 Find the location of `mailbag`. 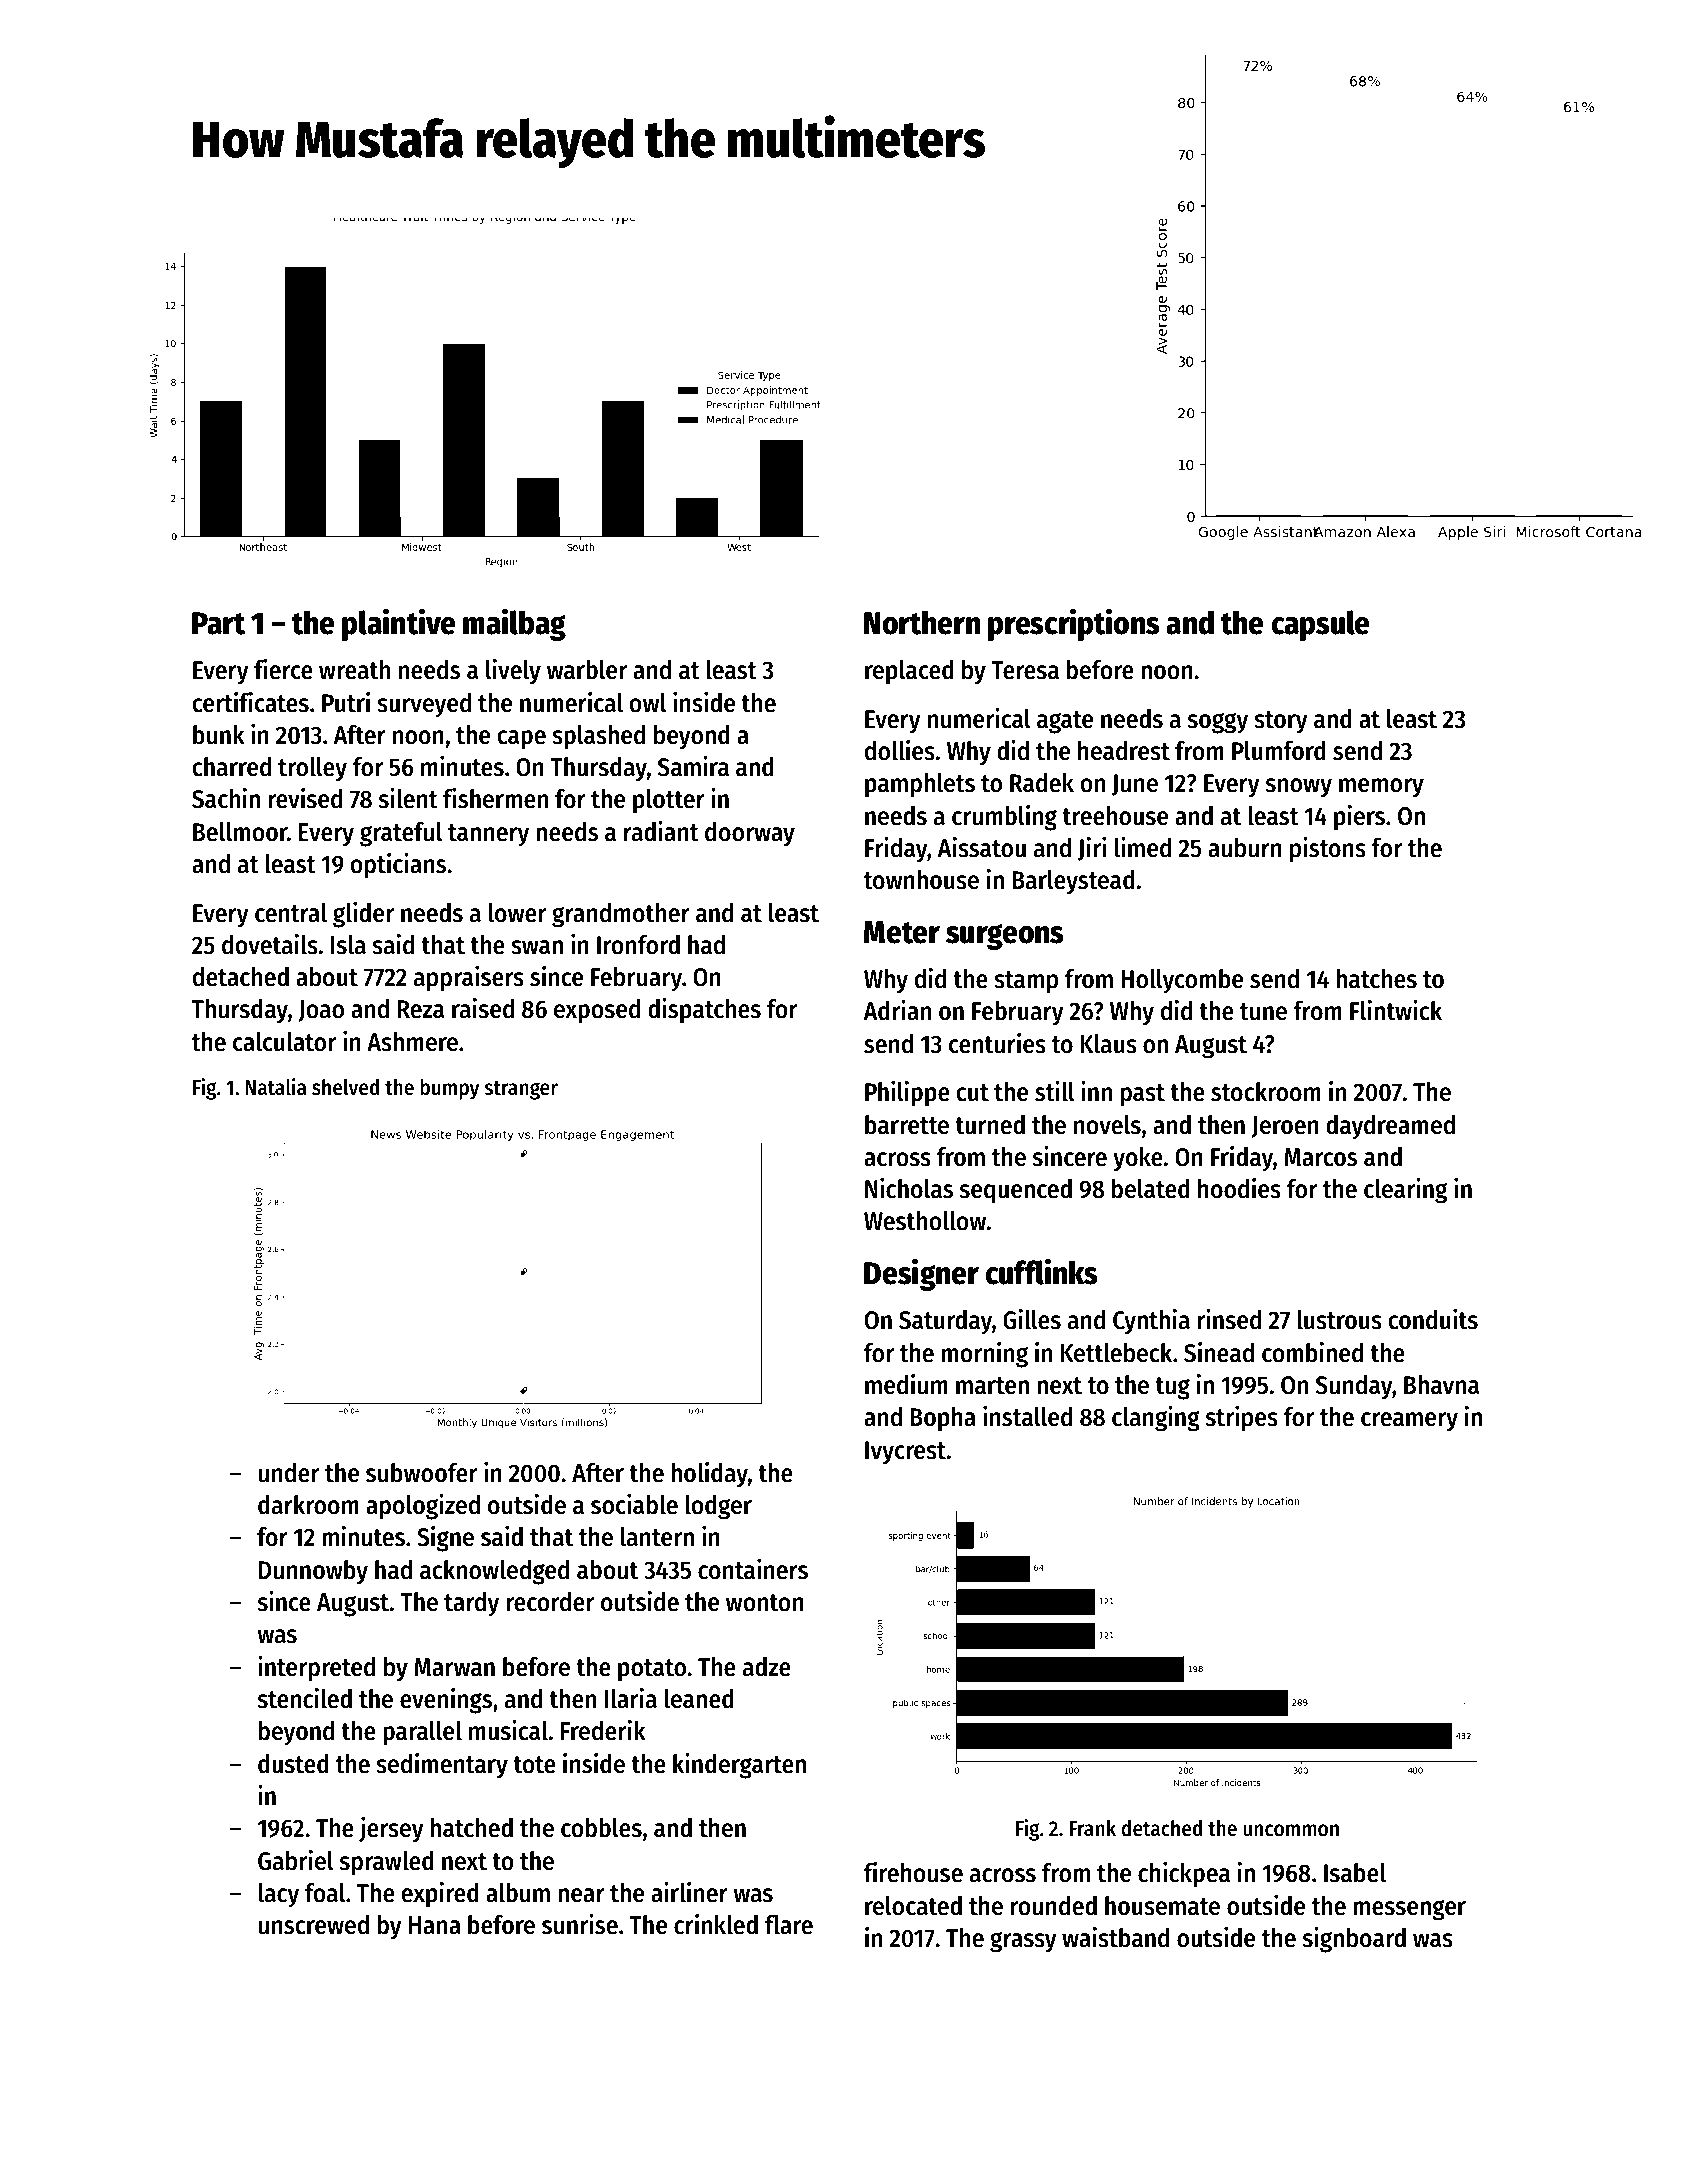

mailbag is located at coordinates (514, 624).
